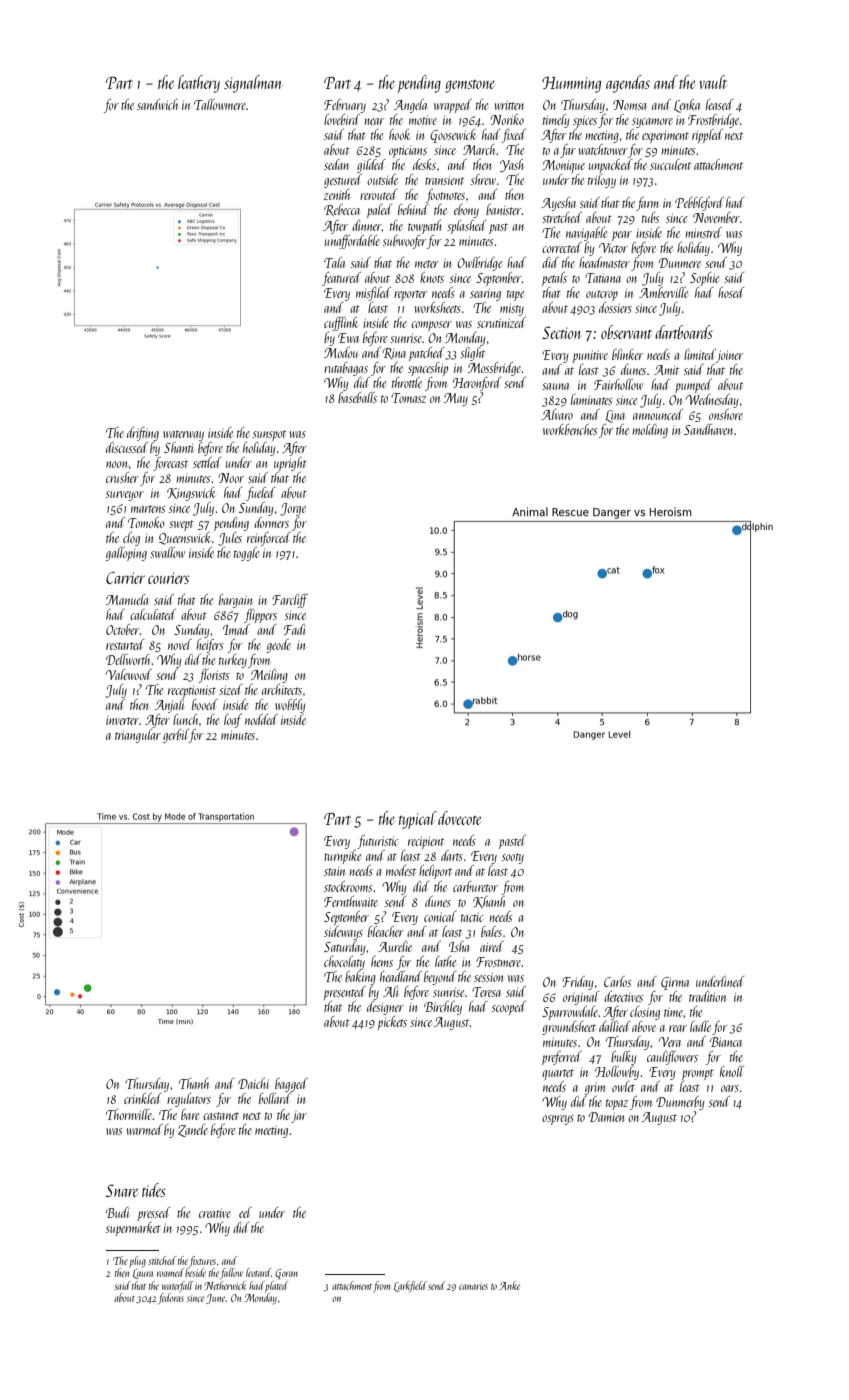  I want to click on zenith, so click(337, 194).
